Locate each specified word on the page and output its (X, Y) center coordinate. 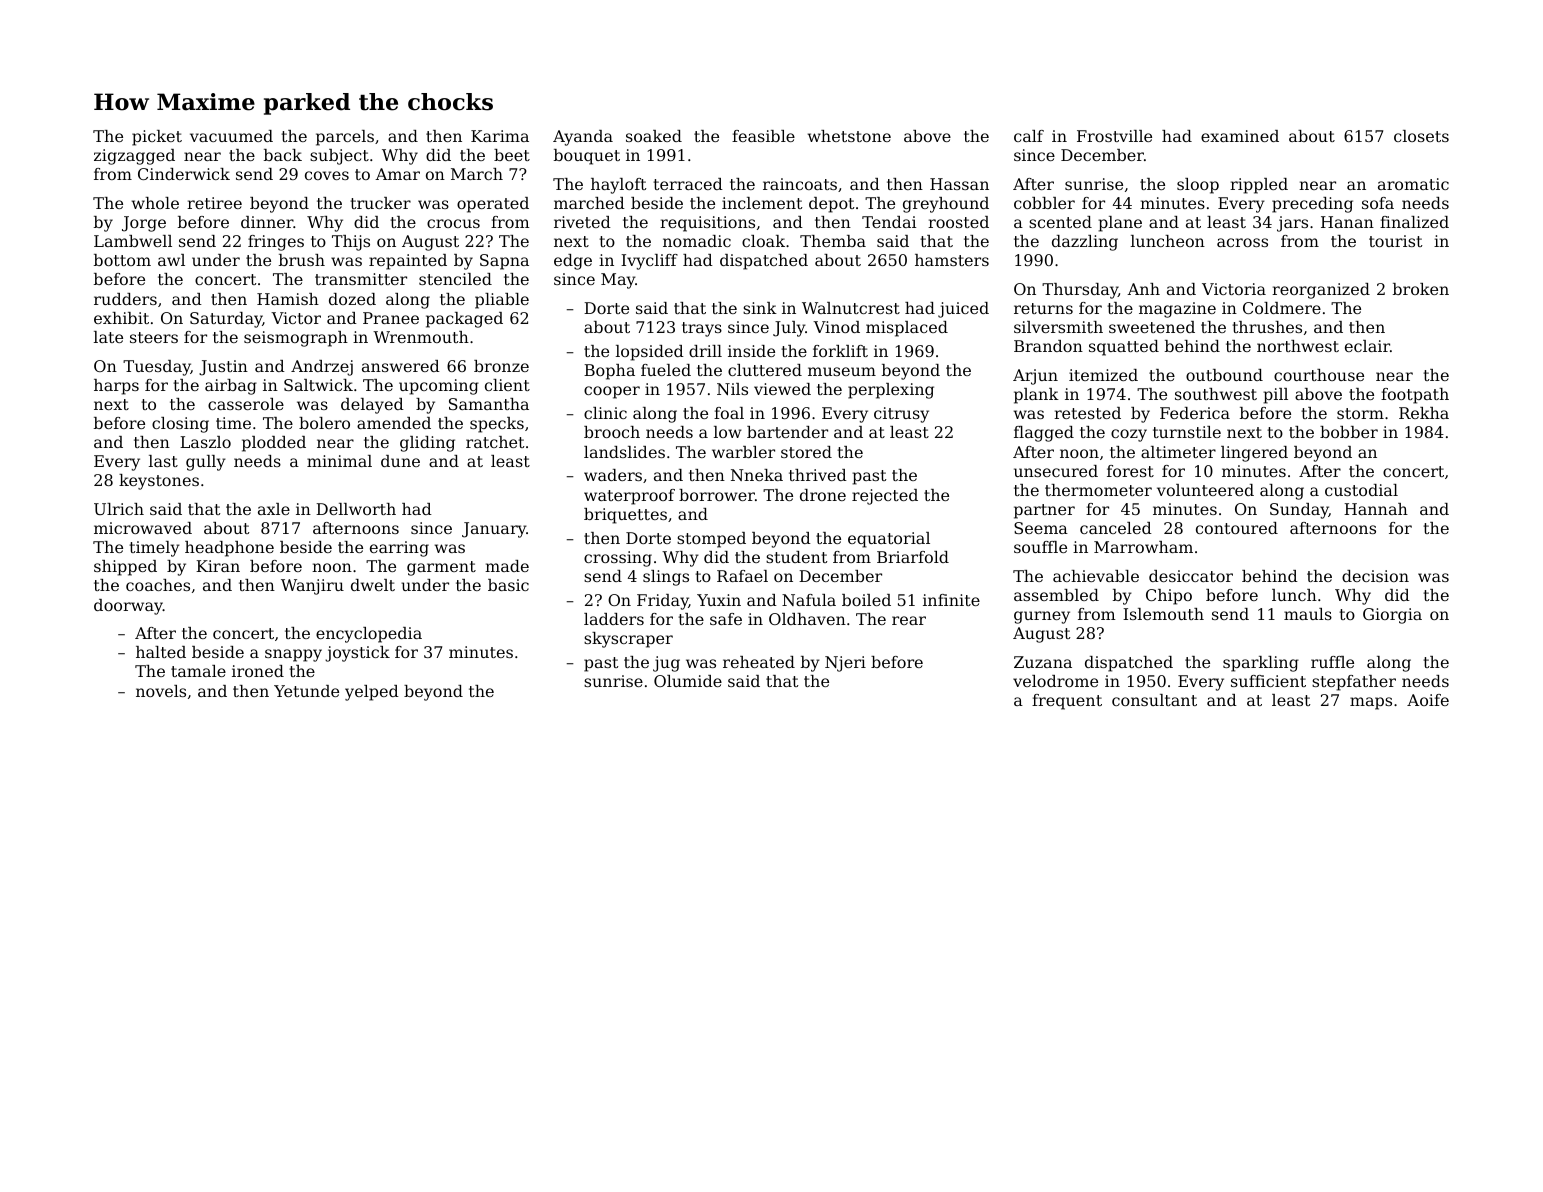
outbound (1224, 375)
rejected (885, 497)
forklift (840, 351)
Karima (500, 136)
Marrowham (1143, 547)
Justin (223, 368)
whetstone (849, 136)
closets (1421, 136)
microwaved (143, 528)
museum (842, 371)
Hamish (288, 299)
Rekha (1424, 413)
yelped (372, 693)
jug (666, 664)
